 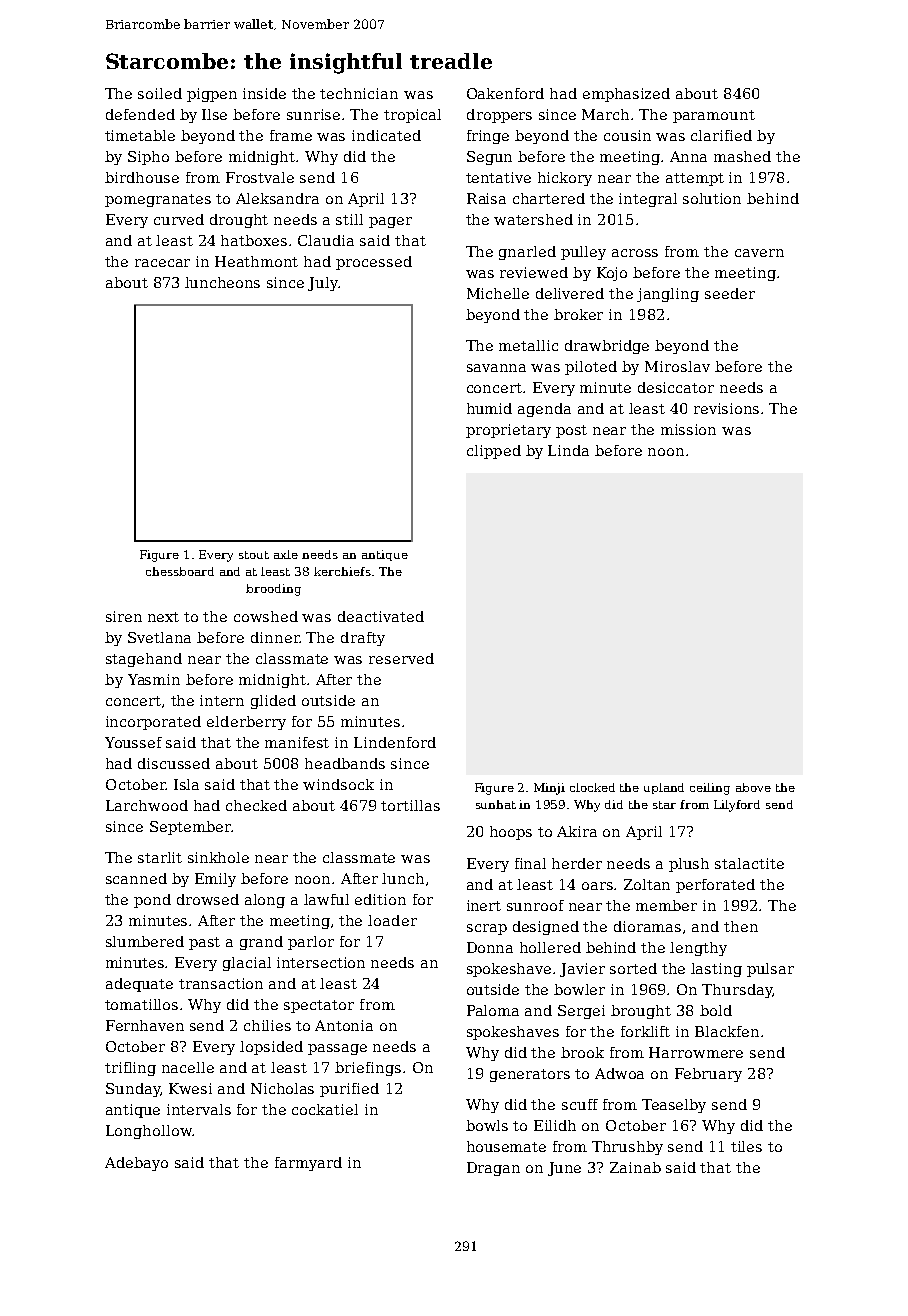 I want to click on emphasized, so click(x=626, y=95).
